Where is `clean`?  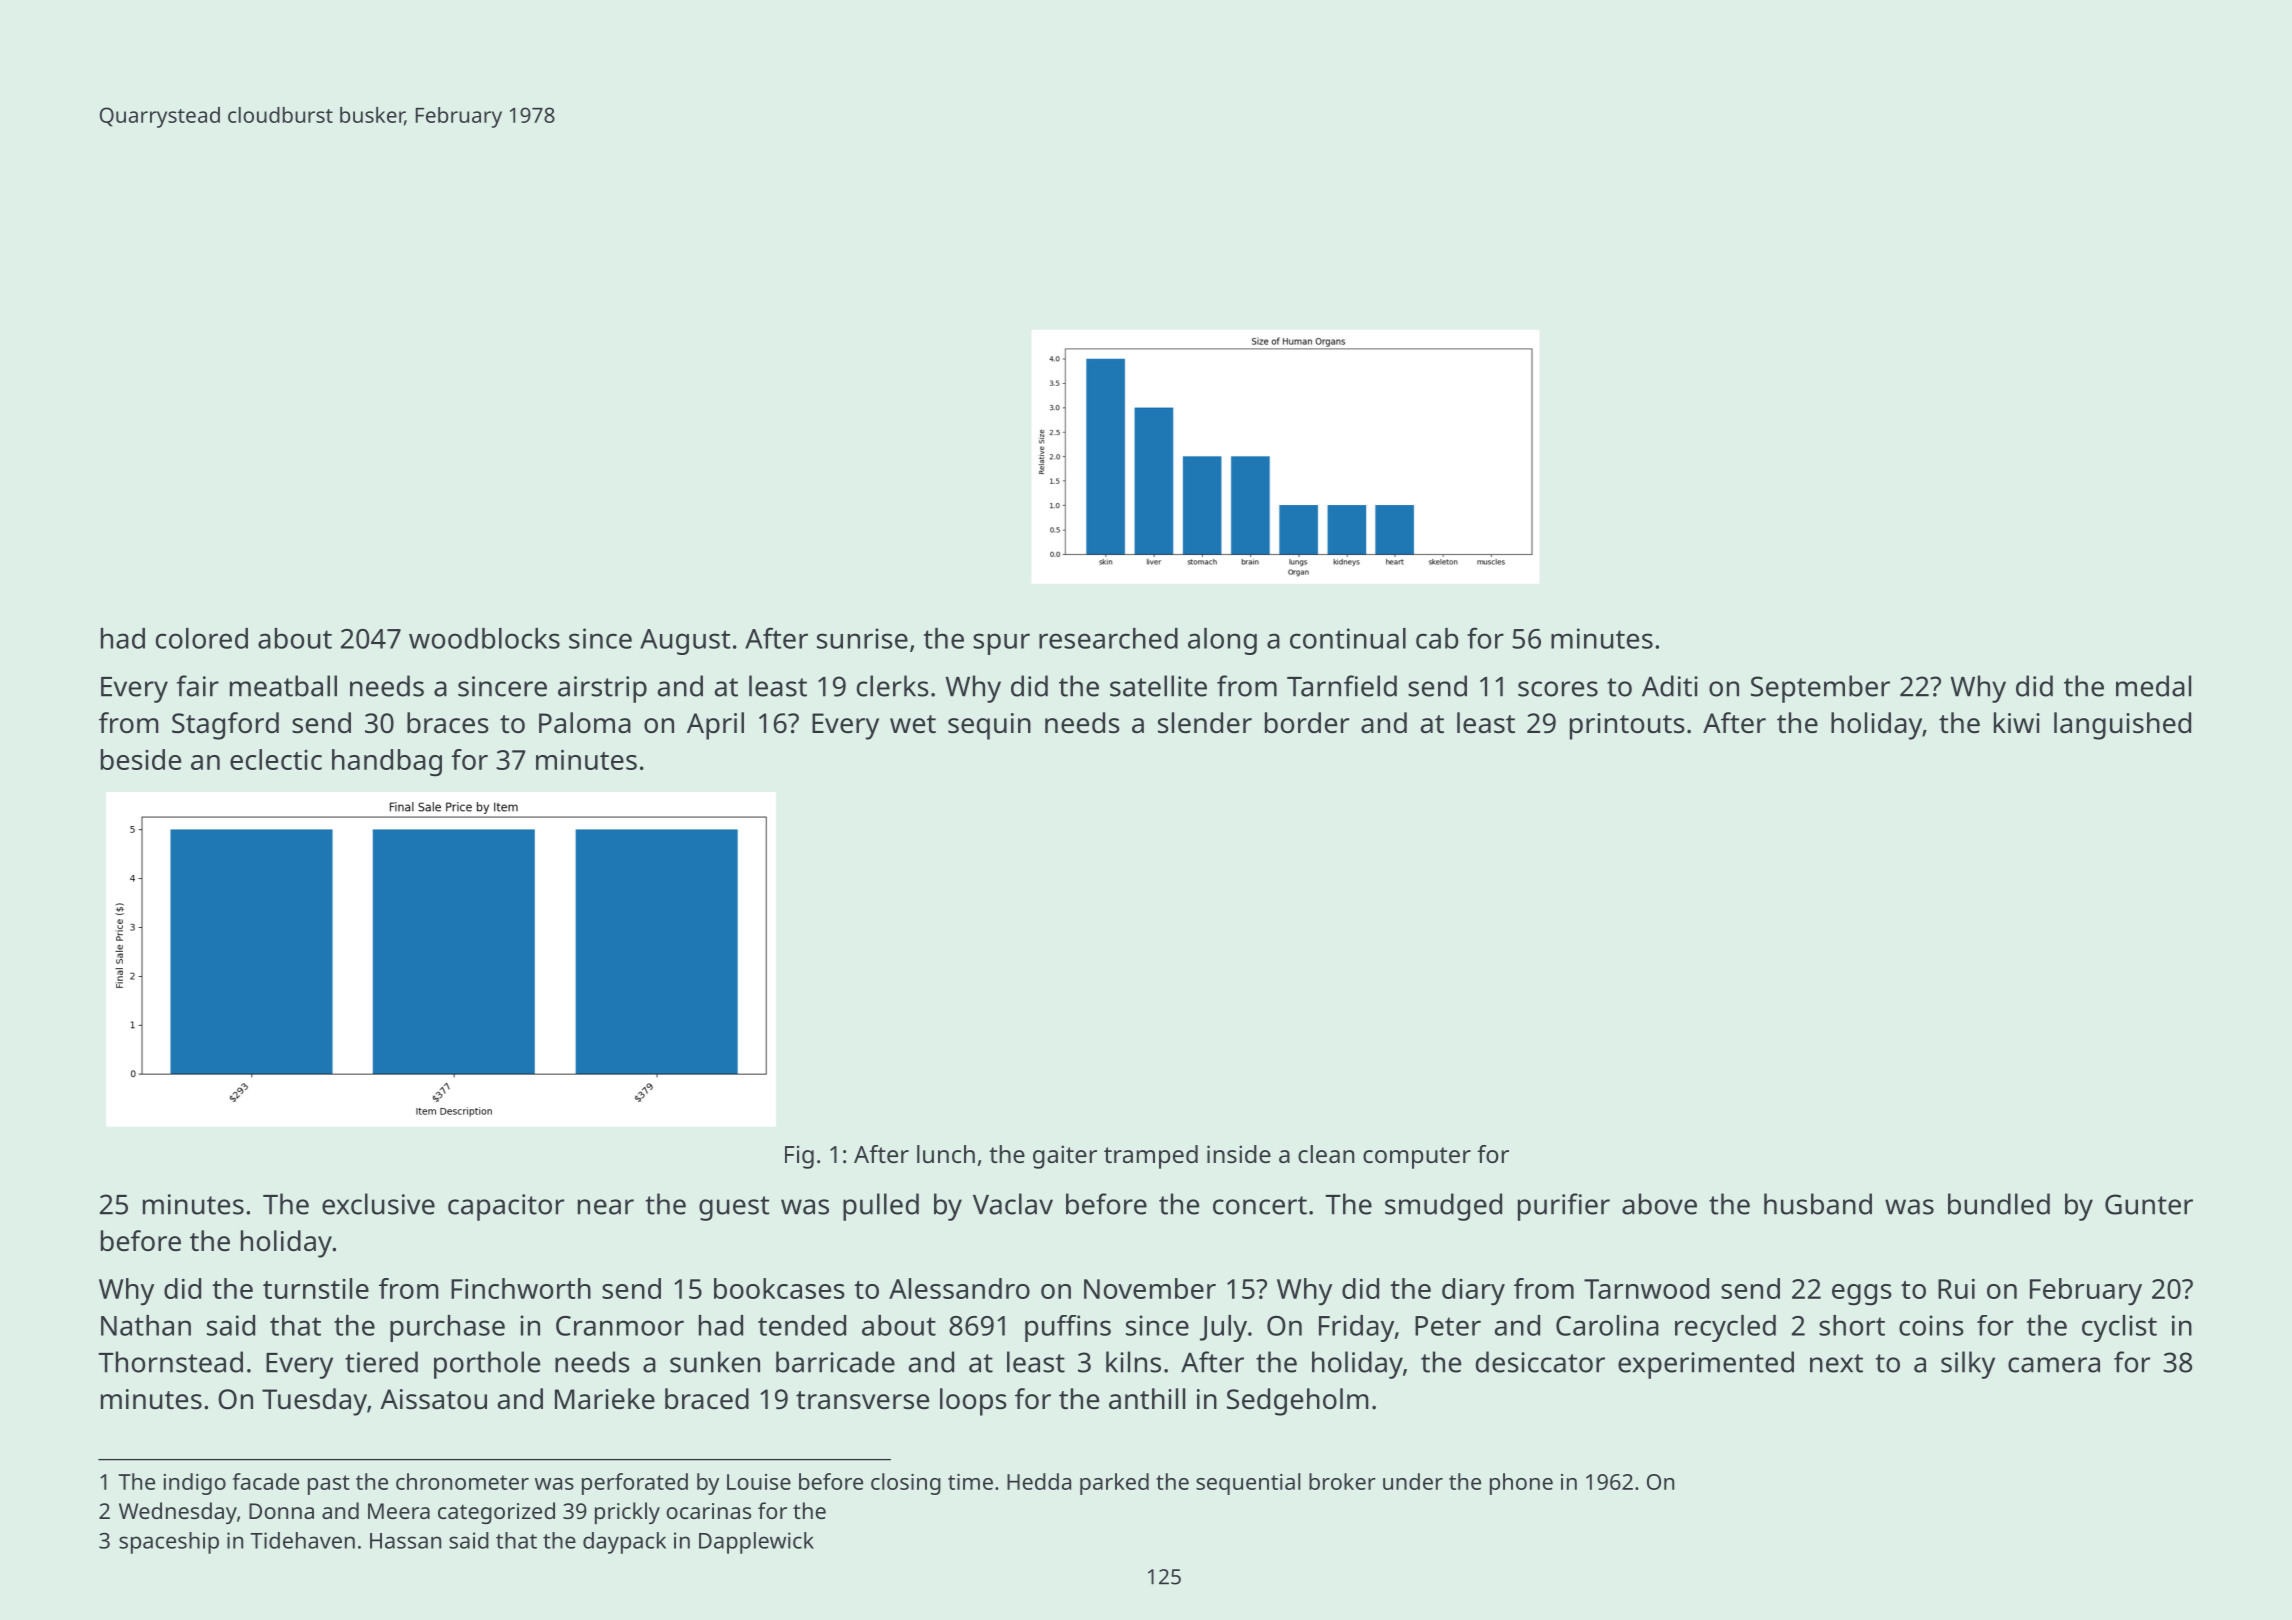 clean is located at coordinates (1326, 1154).
